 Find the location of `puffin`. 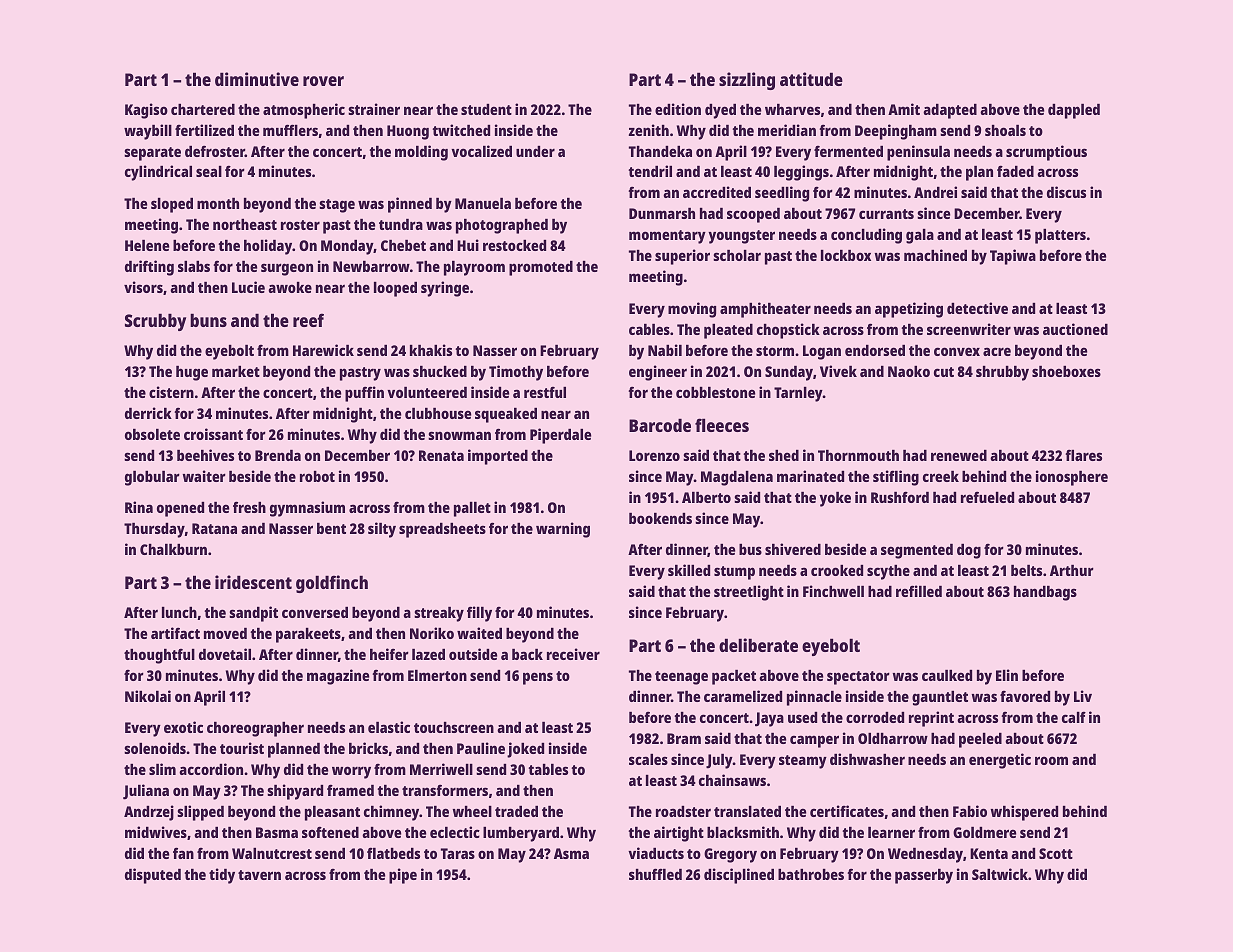

puffin is located at coordinates (364, 394).
